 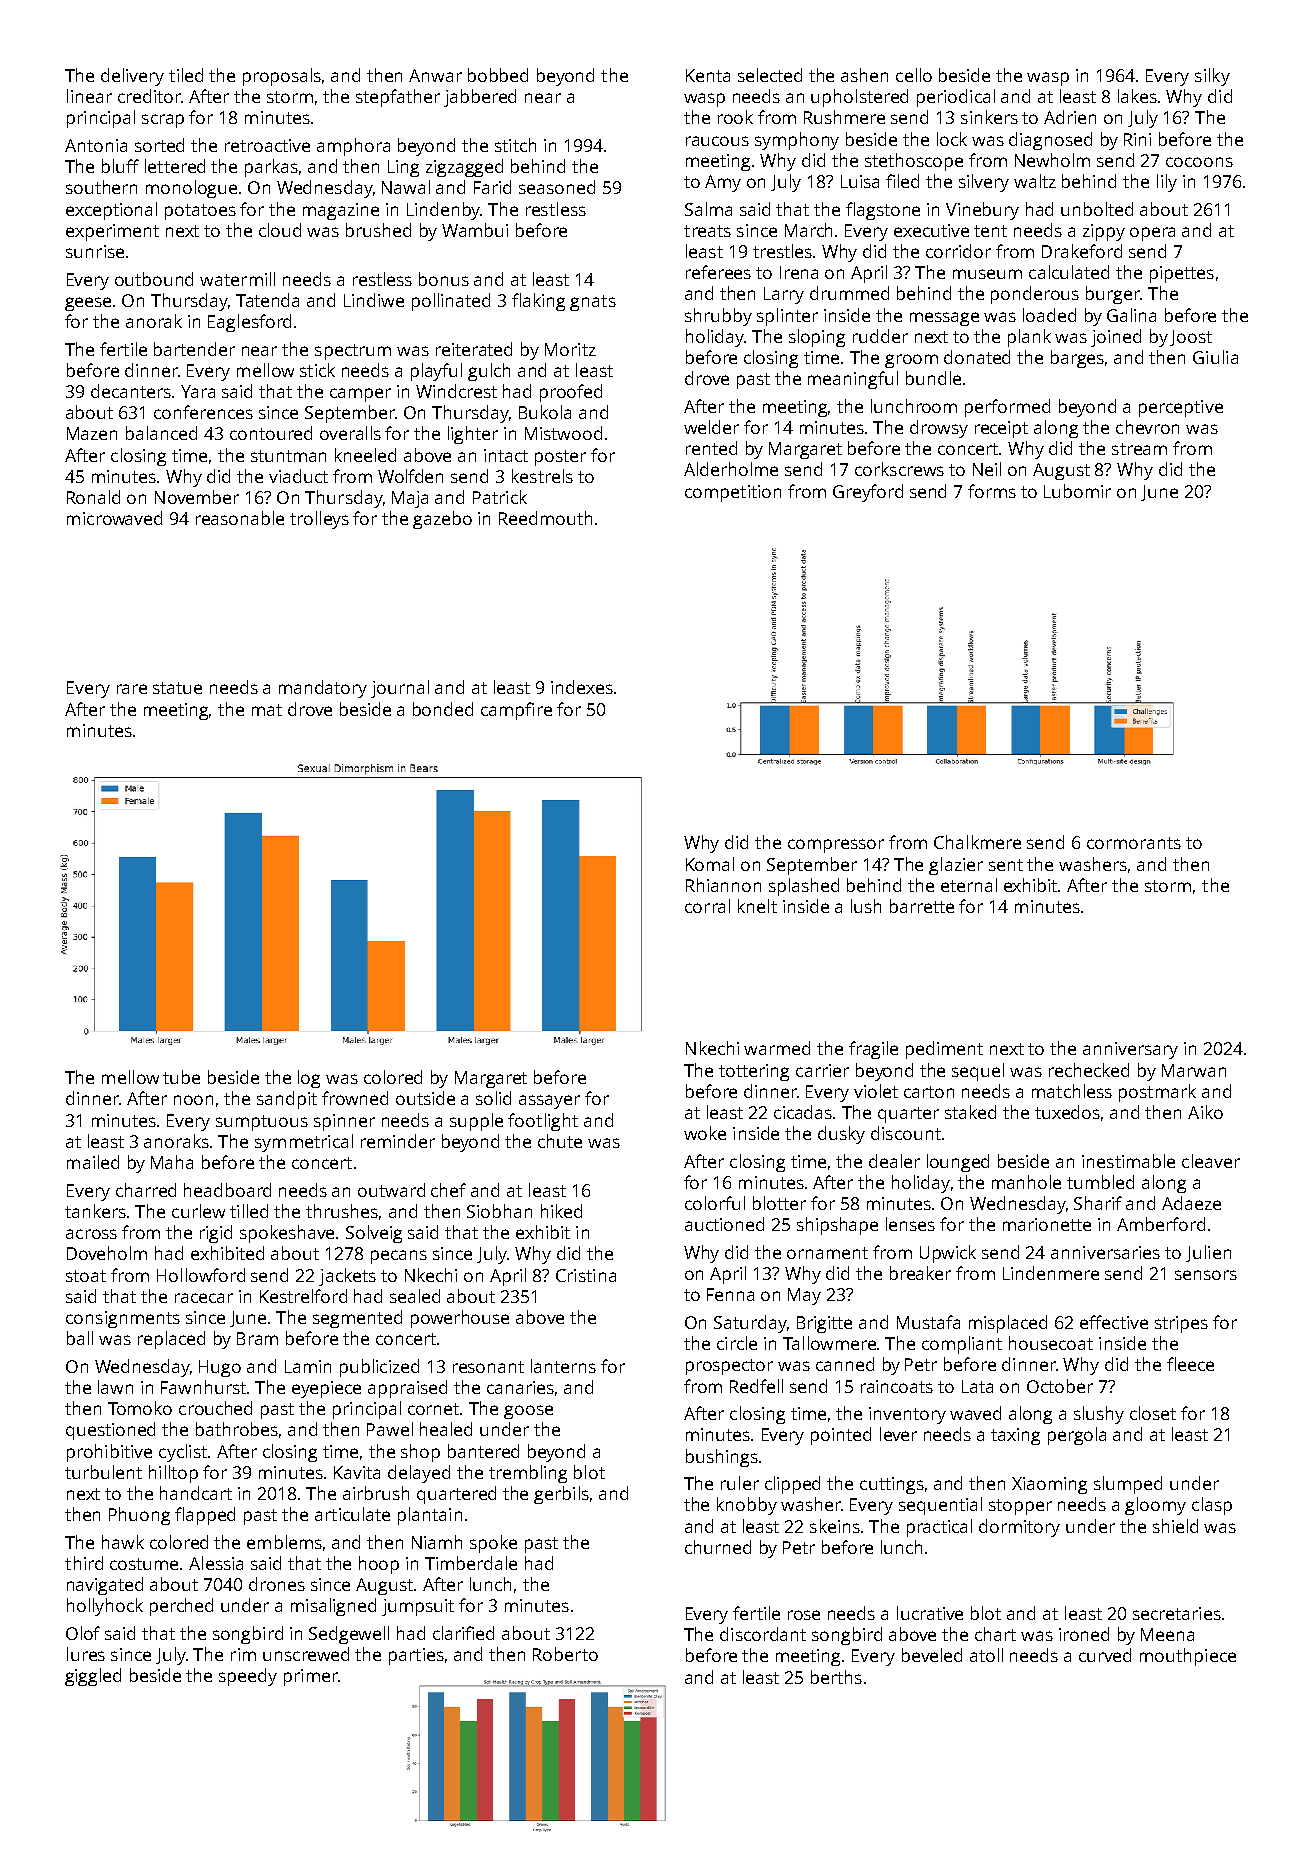 What do you see at coordinates (582, 687) in the image?
I see `indexes` at bounding box center [582, 687].
